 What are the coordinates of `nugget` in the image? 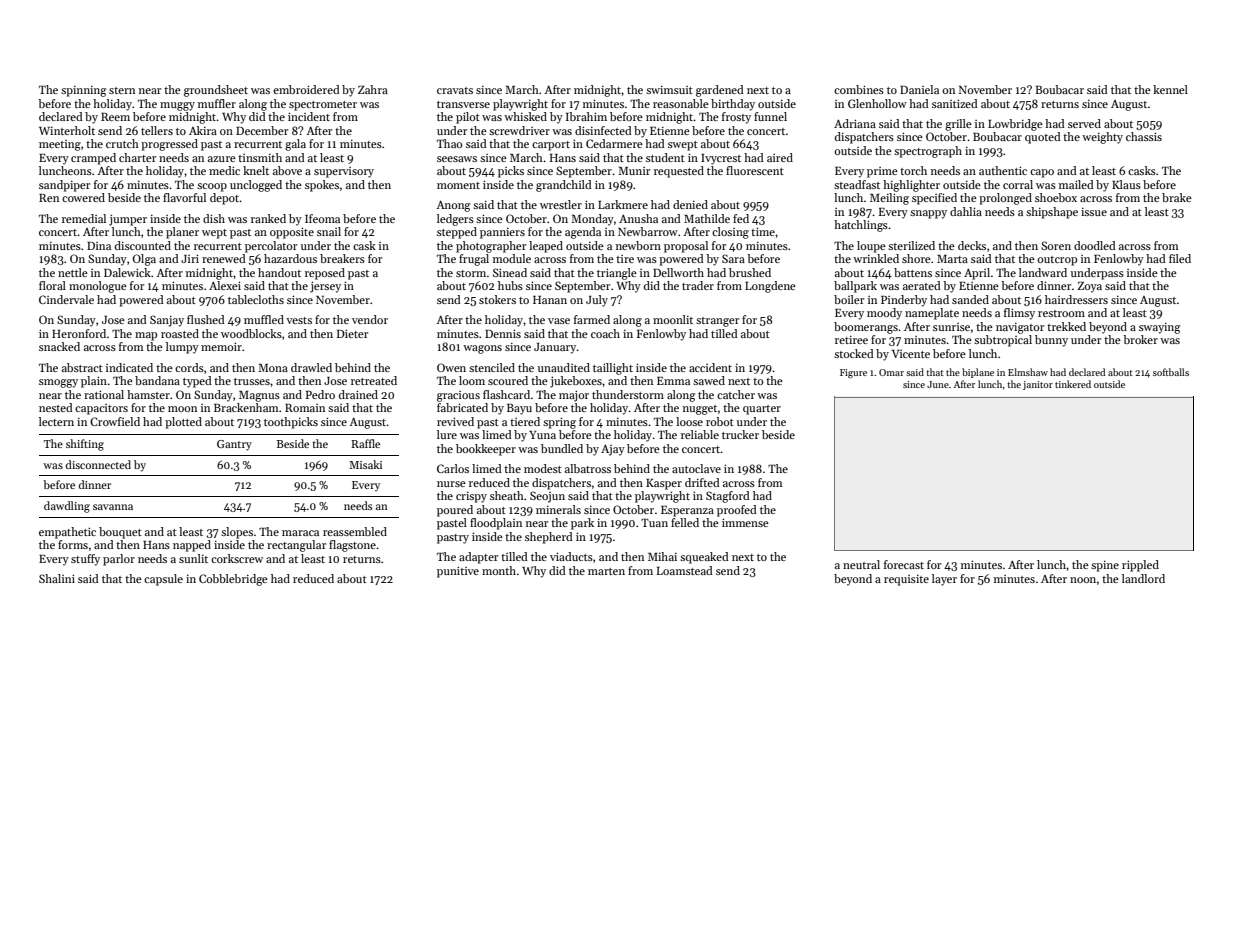 It's located at (700, 410).
